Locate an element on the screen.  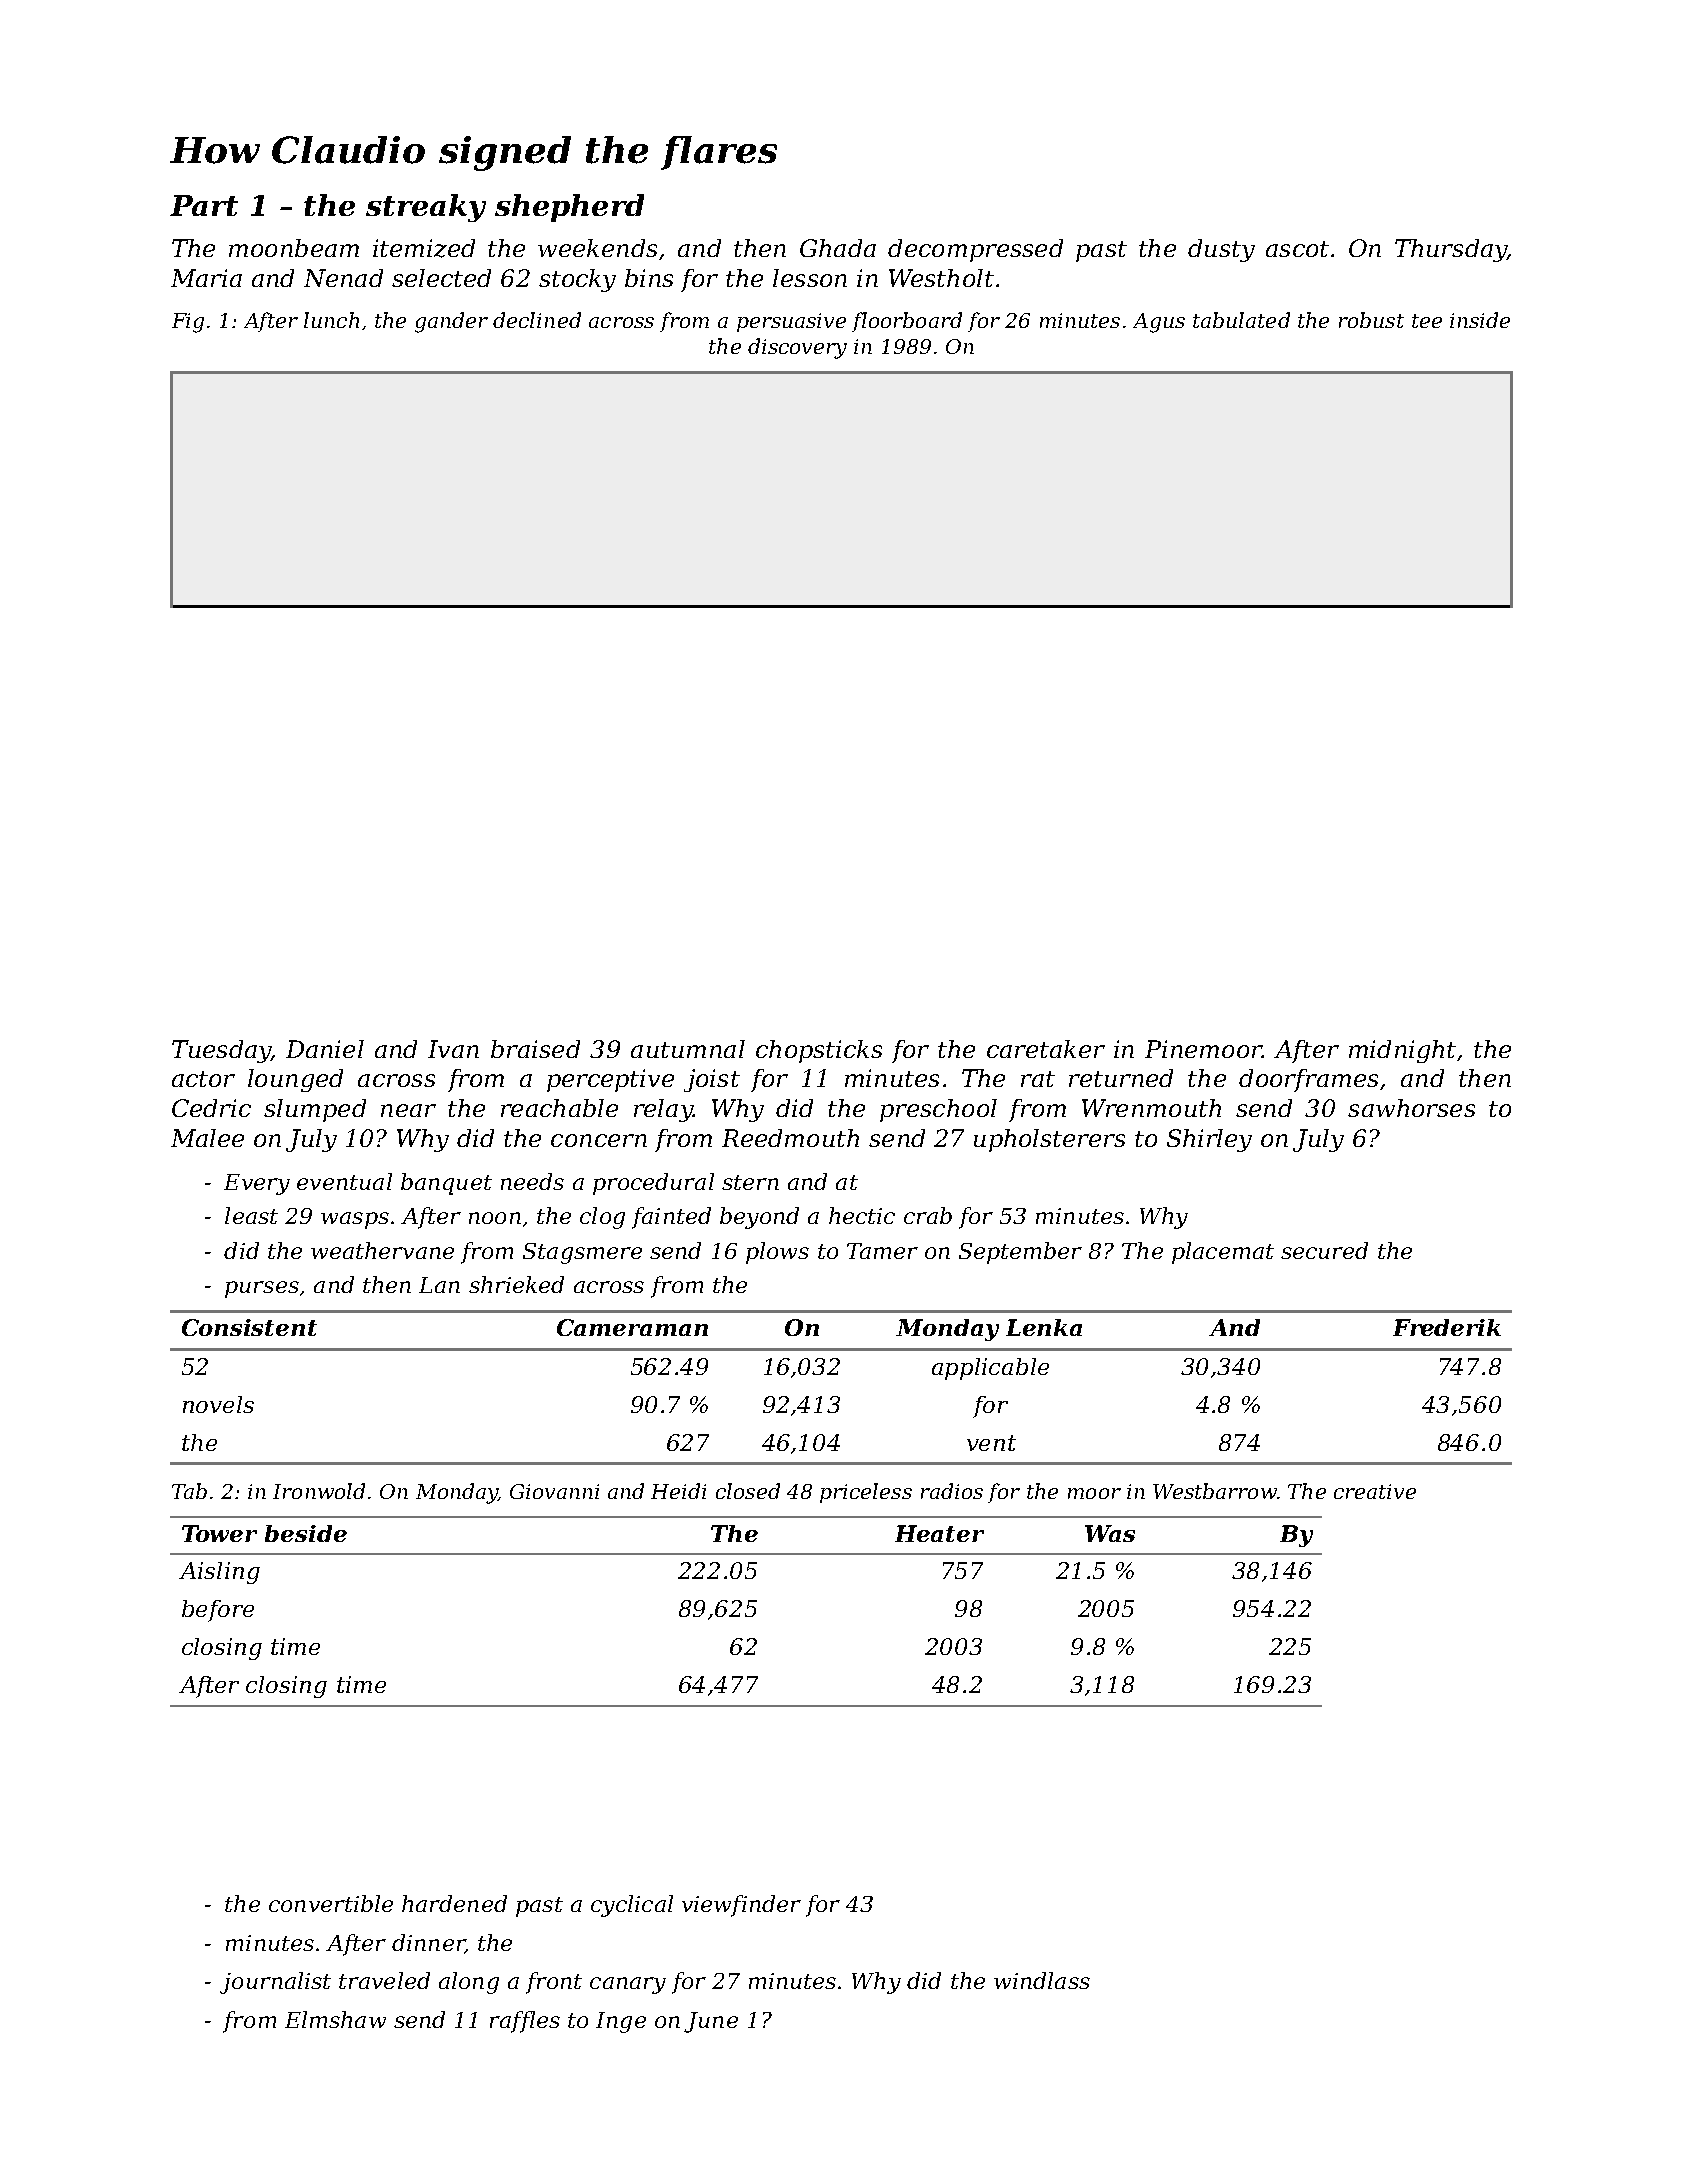
windlass is located at coordinates (1042, 1980).
